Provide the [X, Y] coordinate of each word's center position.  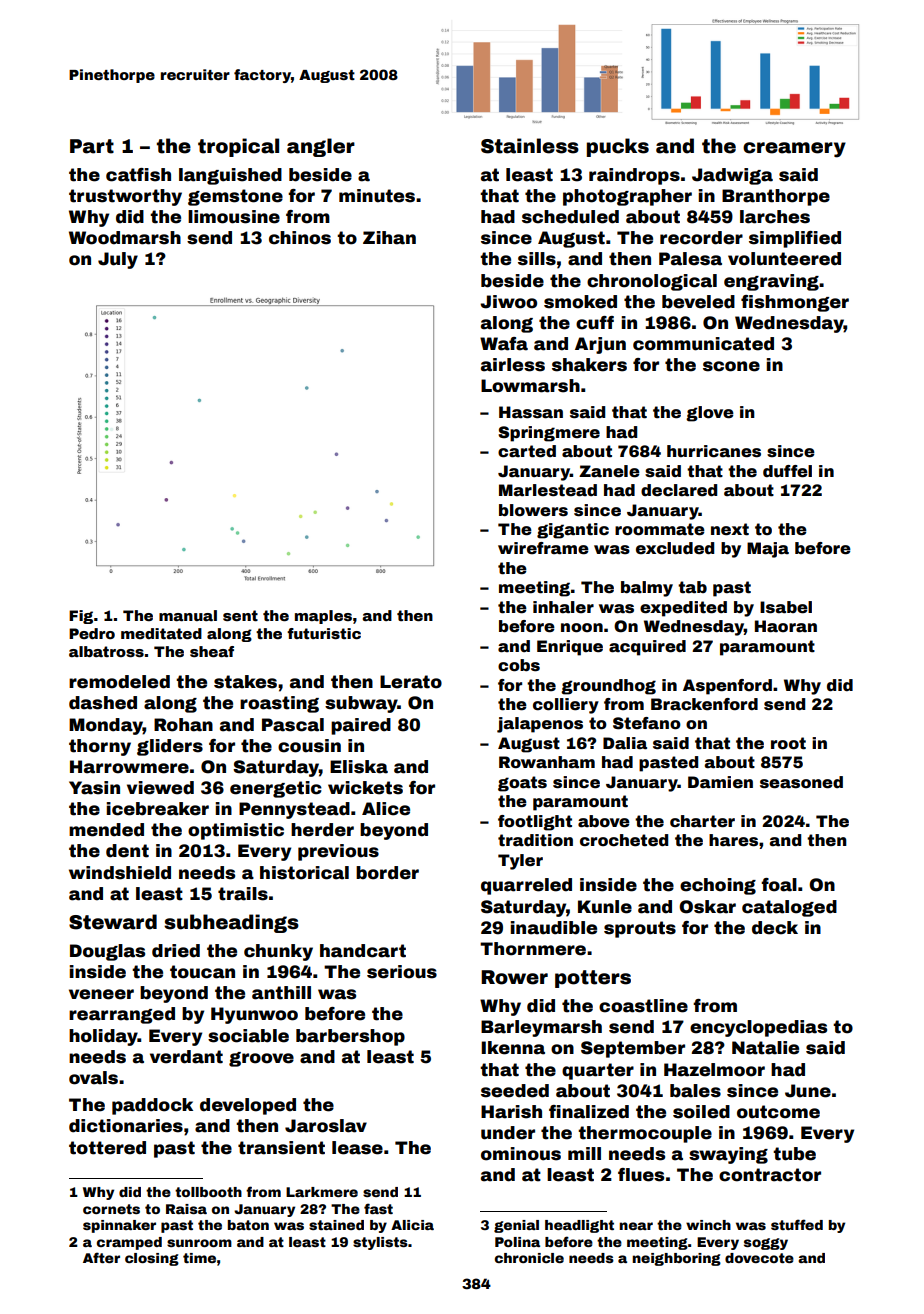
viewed [160, 788]
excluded [675, 548]
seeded [515, 1091]
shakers [589, 365]
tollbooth [208, 1192]
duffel [787, 471]
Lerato [411, 682]
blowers [533, 510]
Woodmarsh [125, 238]
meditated [161, 633]
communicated [703, 344]
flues [641, 1175]
